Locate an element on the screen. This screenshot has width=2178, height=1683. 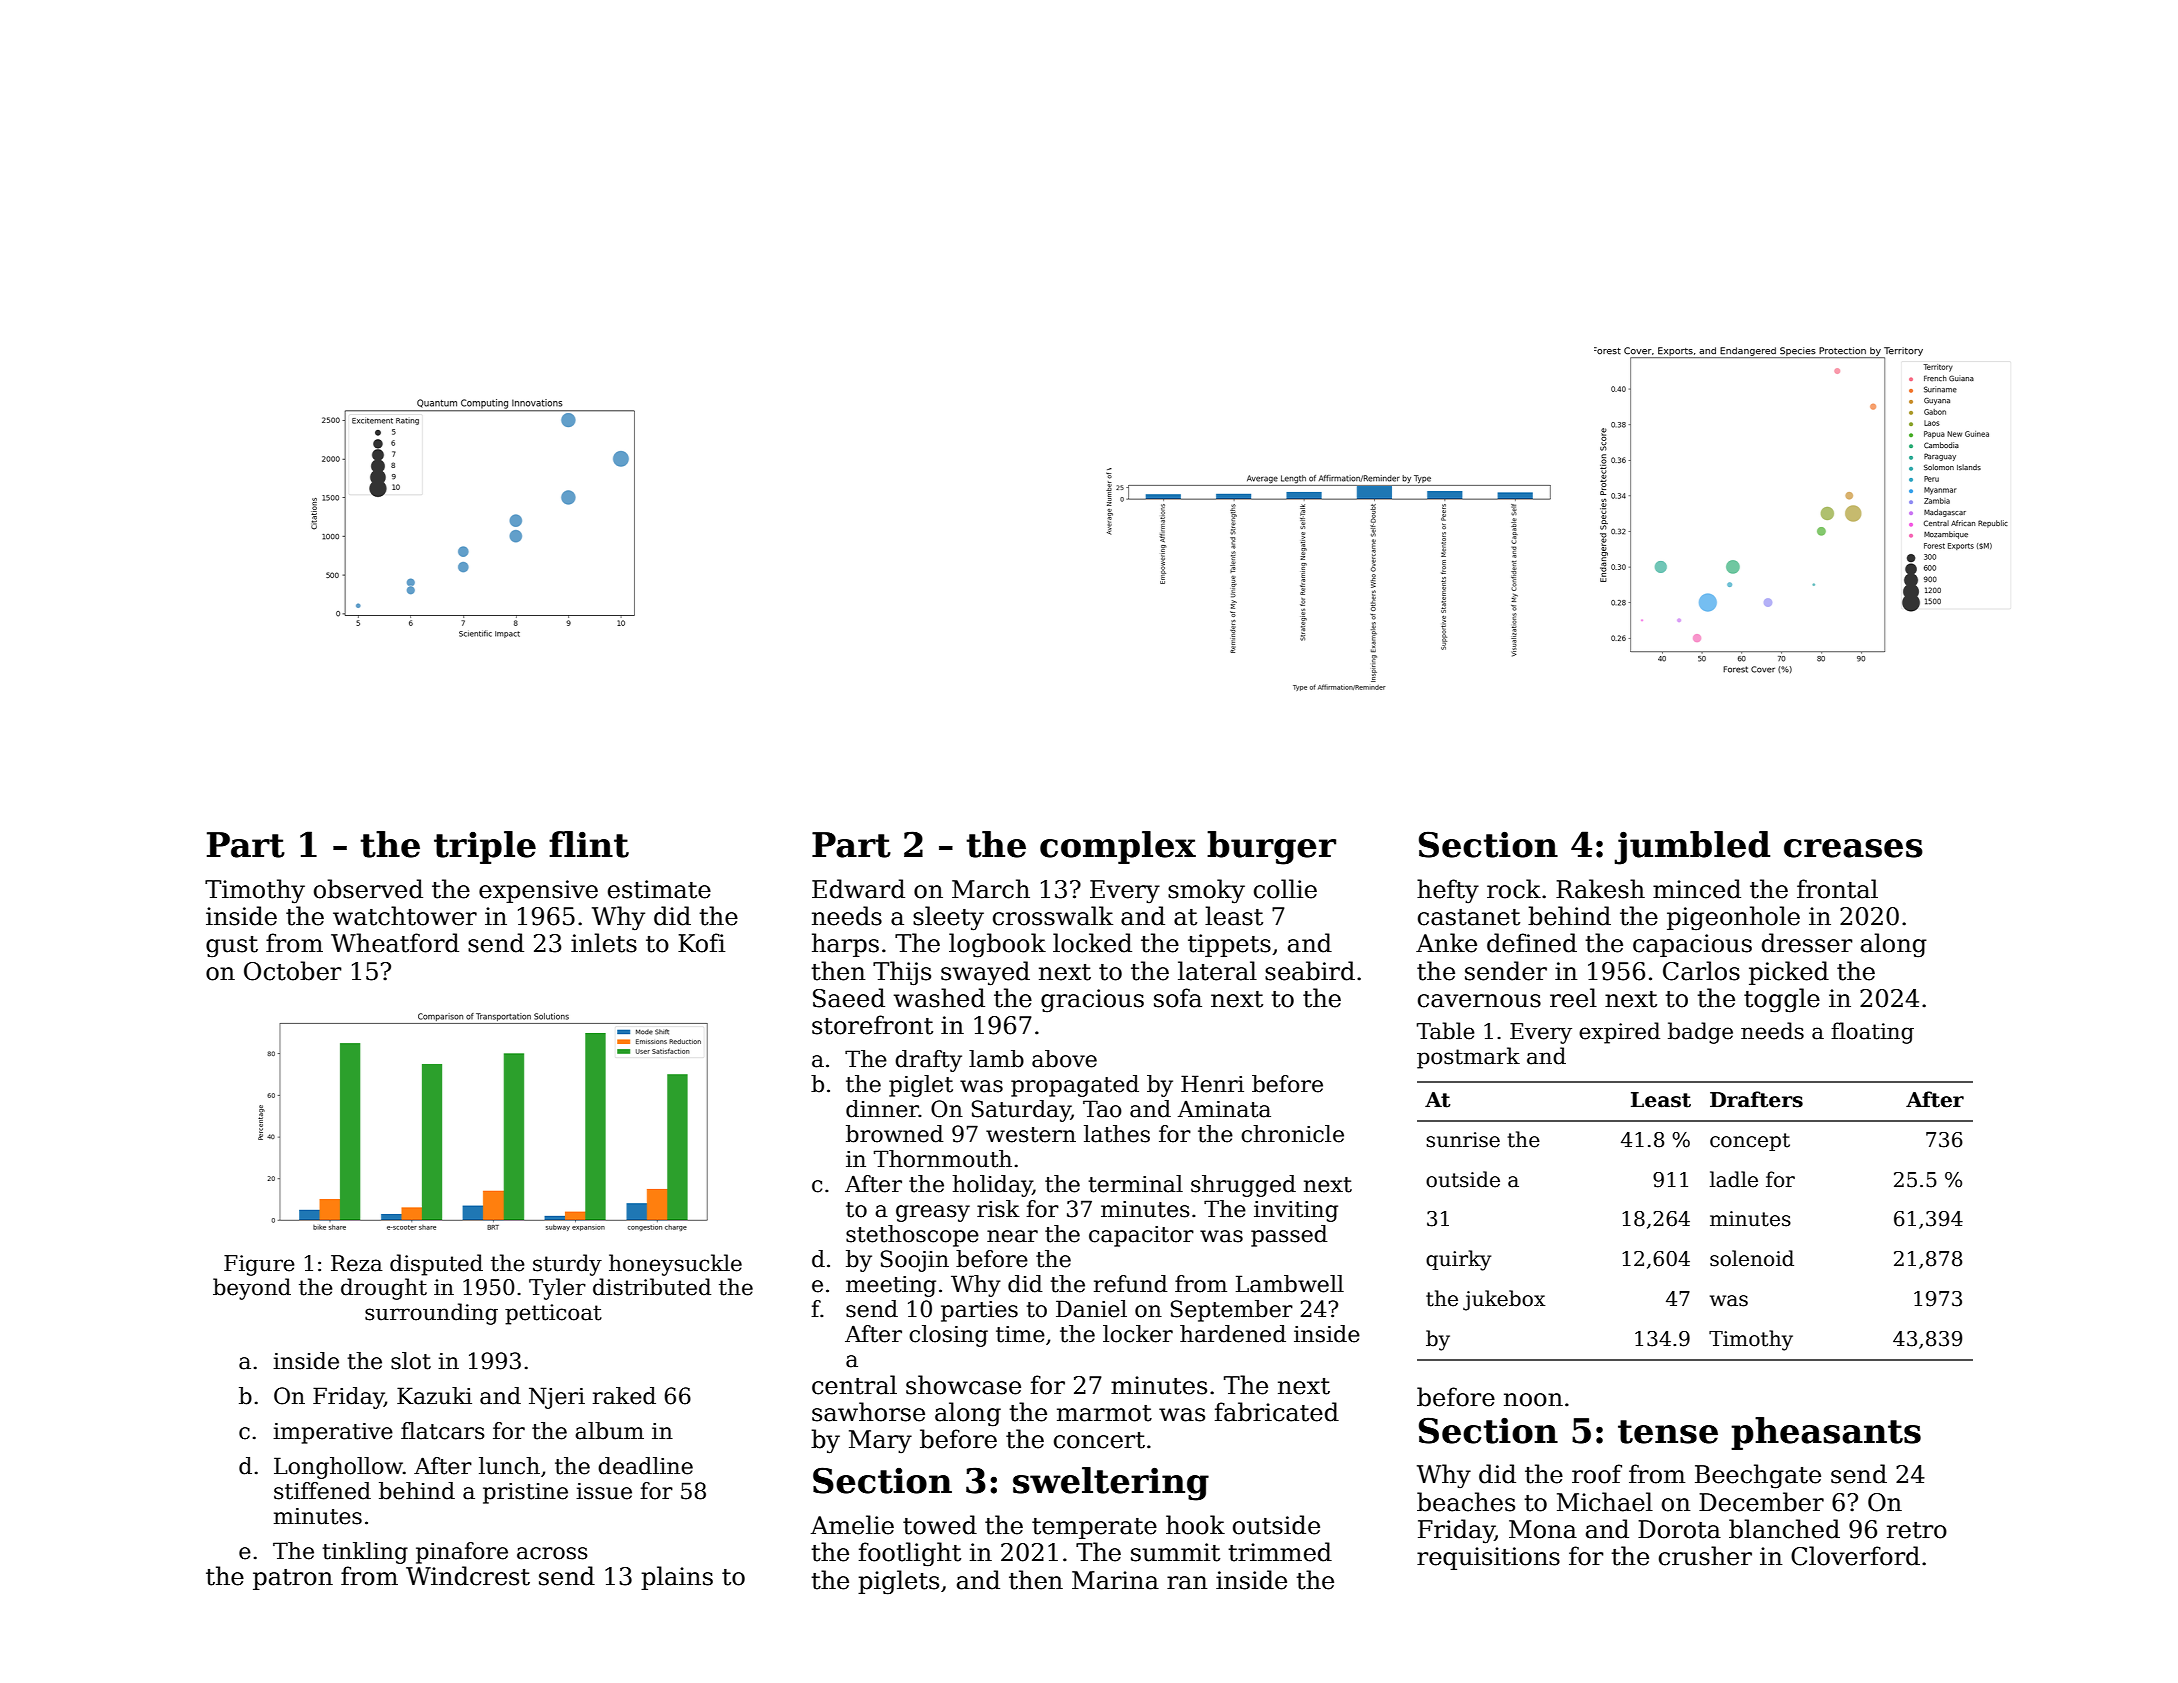
washed is located at coordinates (939, 998).
